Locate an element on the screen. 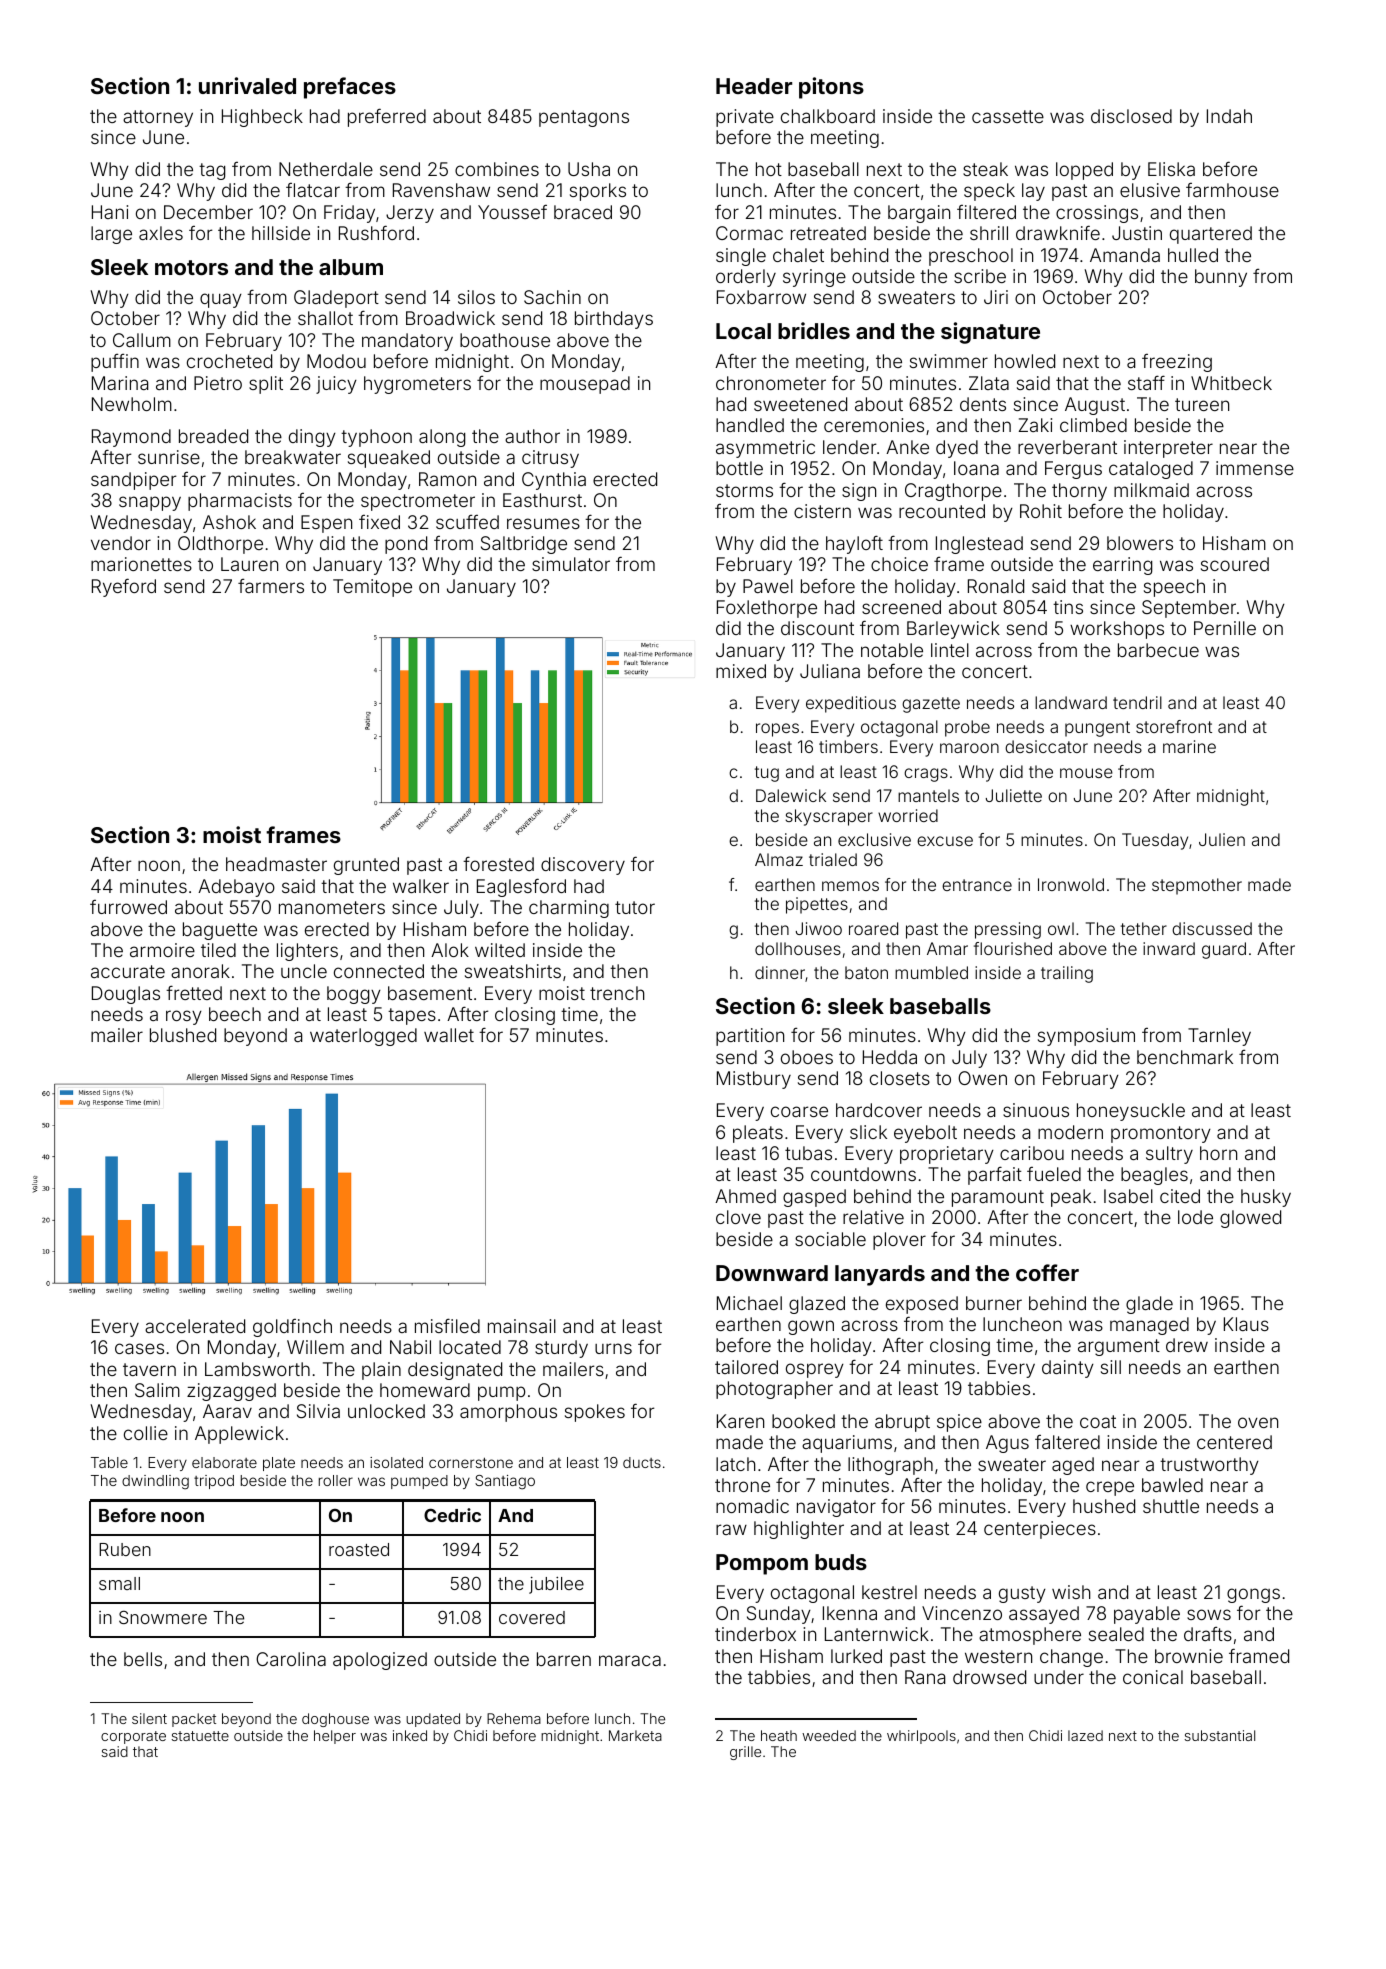 The height and width of the screenshot is (1969, 1386). goldfinch is located at coordinates (292, 1328).
